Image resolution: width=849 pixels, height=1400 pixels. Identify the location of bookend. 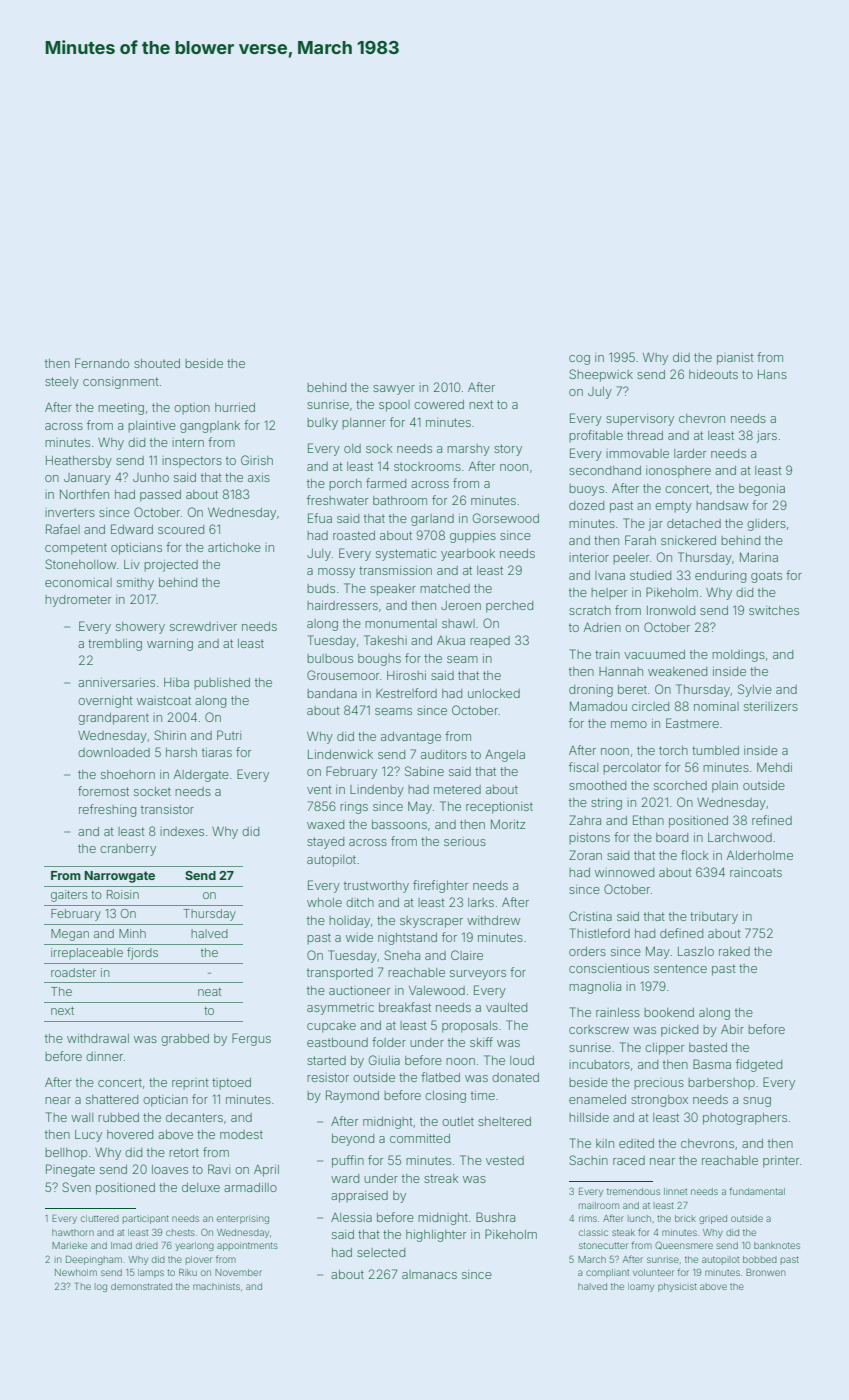
(669, 1012).
